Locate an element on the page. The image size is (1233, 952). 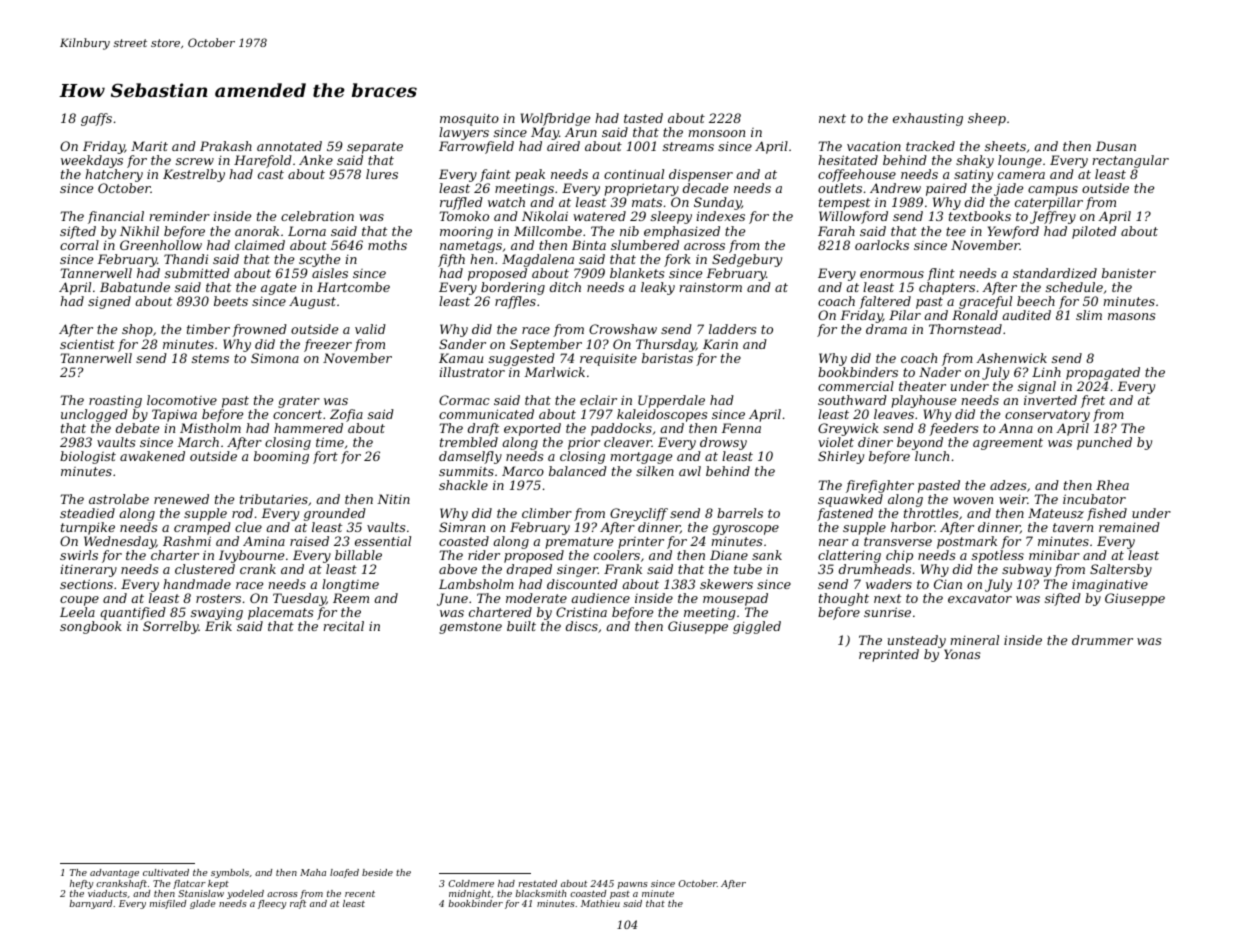
Mathieu is located at coordinates (600, 903).
